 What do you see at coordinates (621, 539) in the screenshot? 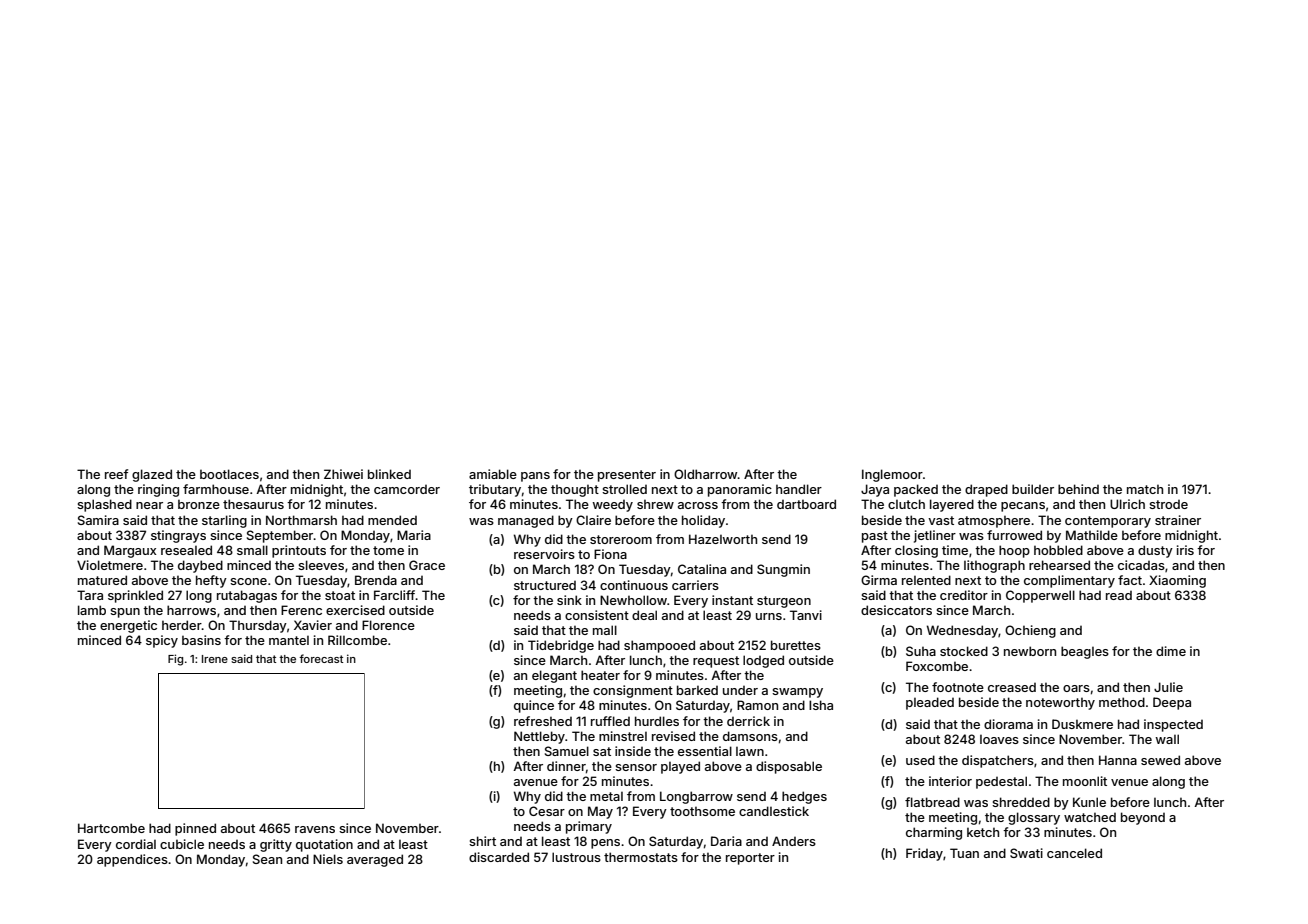
I see `storeroom` at bounding box center [621, 539].
